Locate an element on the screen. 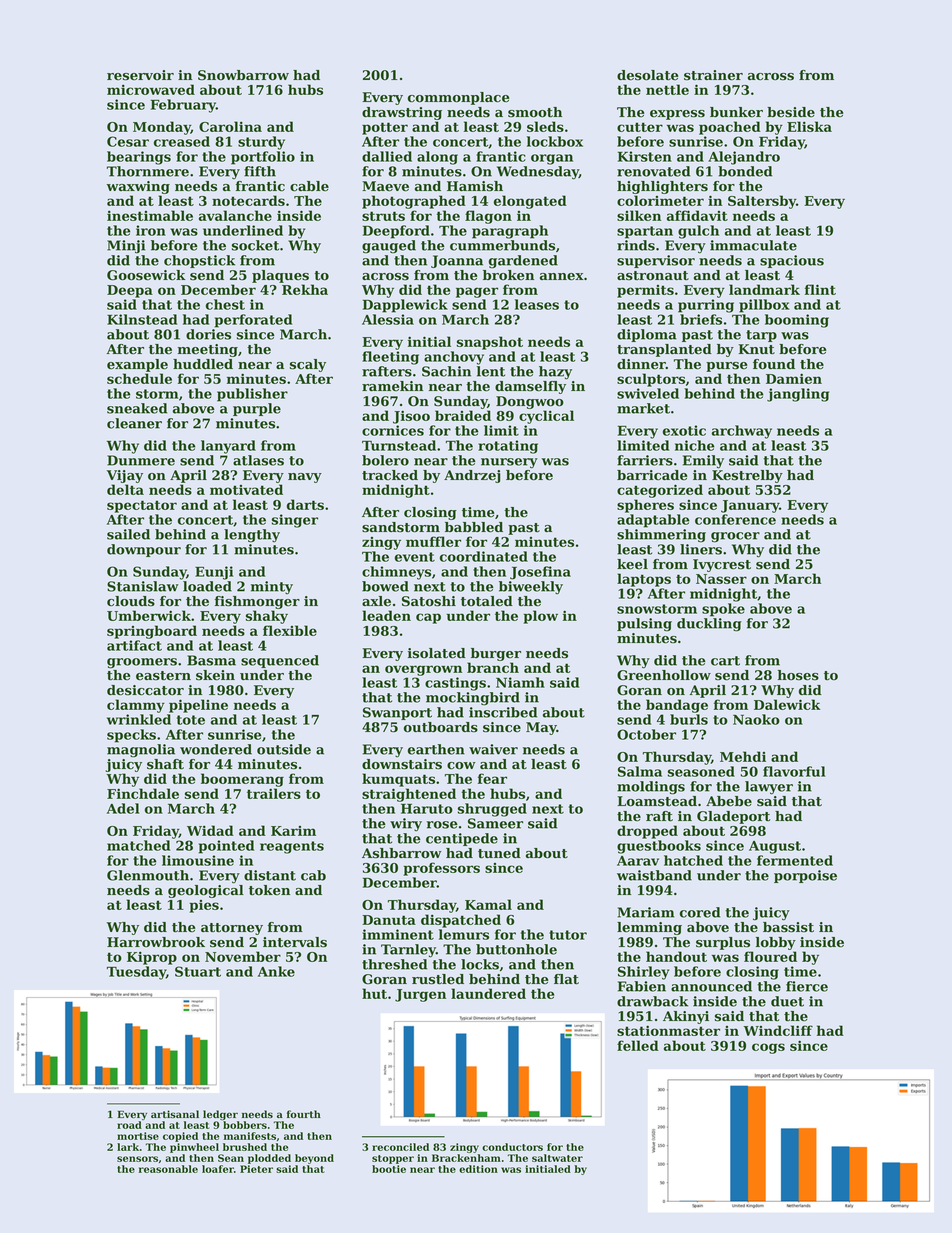 The width and height of the screenshot is (952, 1233). pager is located at coordinates (477, 292).
